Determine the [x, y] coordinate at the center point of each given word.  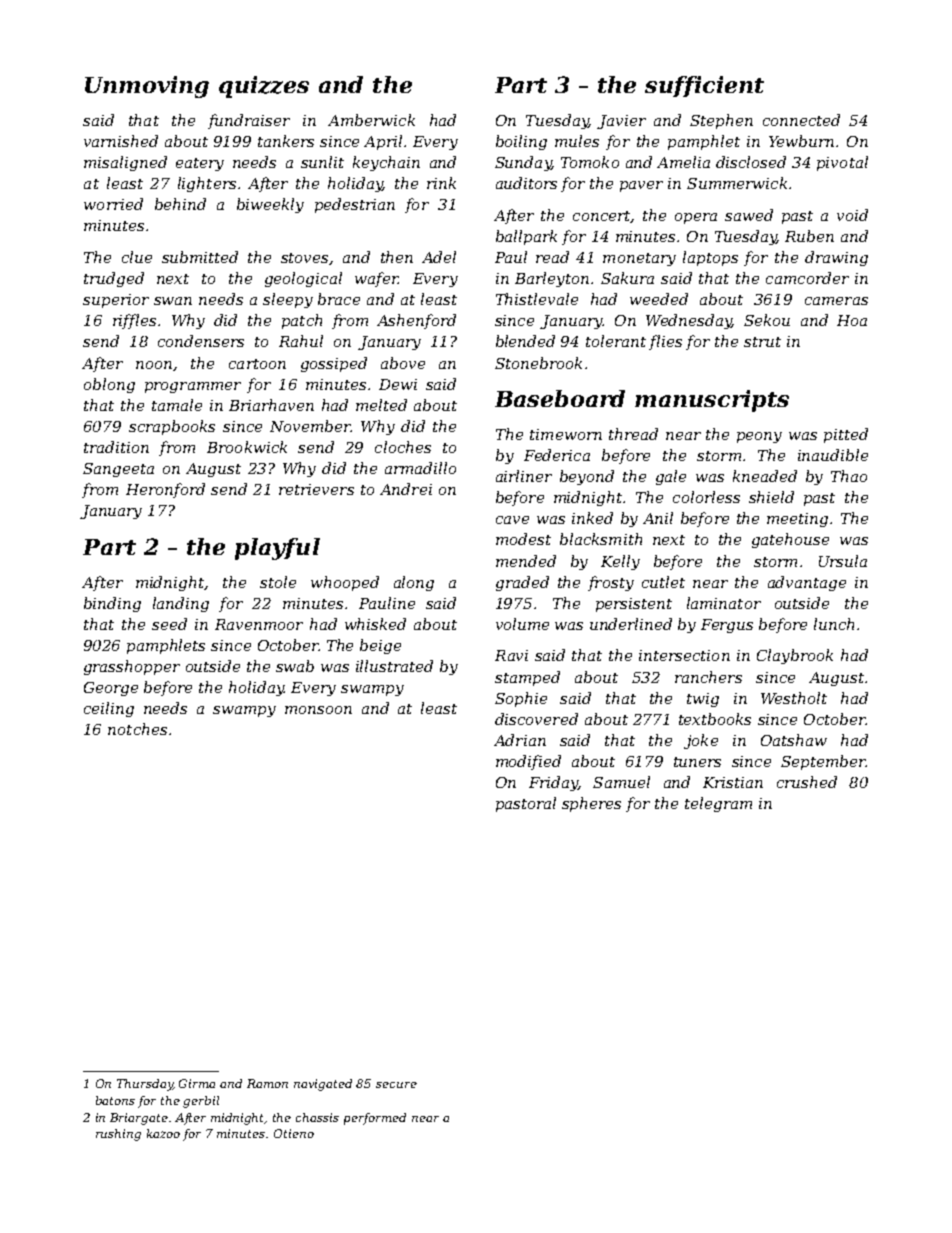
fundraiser [249, 121]
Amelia [683, 162]
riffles [134, 321]
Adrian [520, 740]
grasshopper [132, 667]
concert [602, 217]
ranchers [708, 677]
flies [665, 342]
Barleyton [552, 279]
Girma [197, 1083]
